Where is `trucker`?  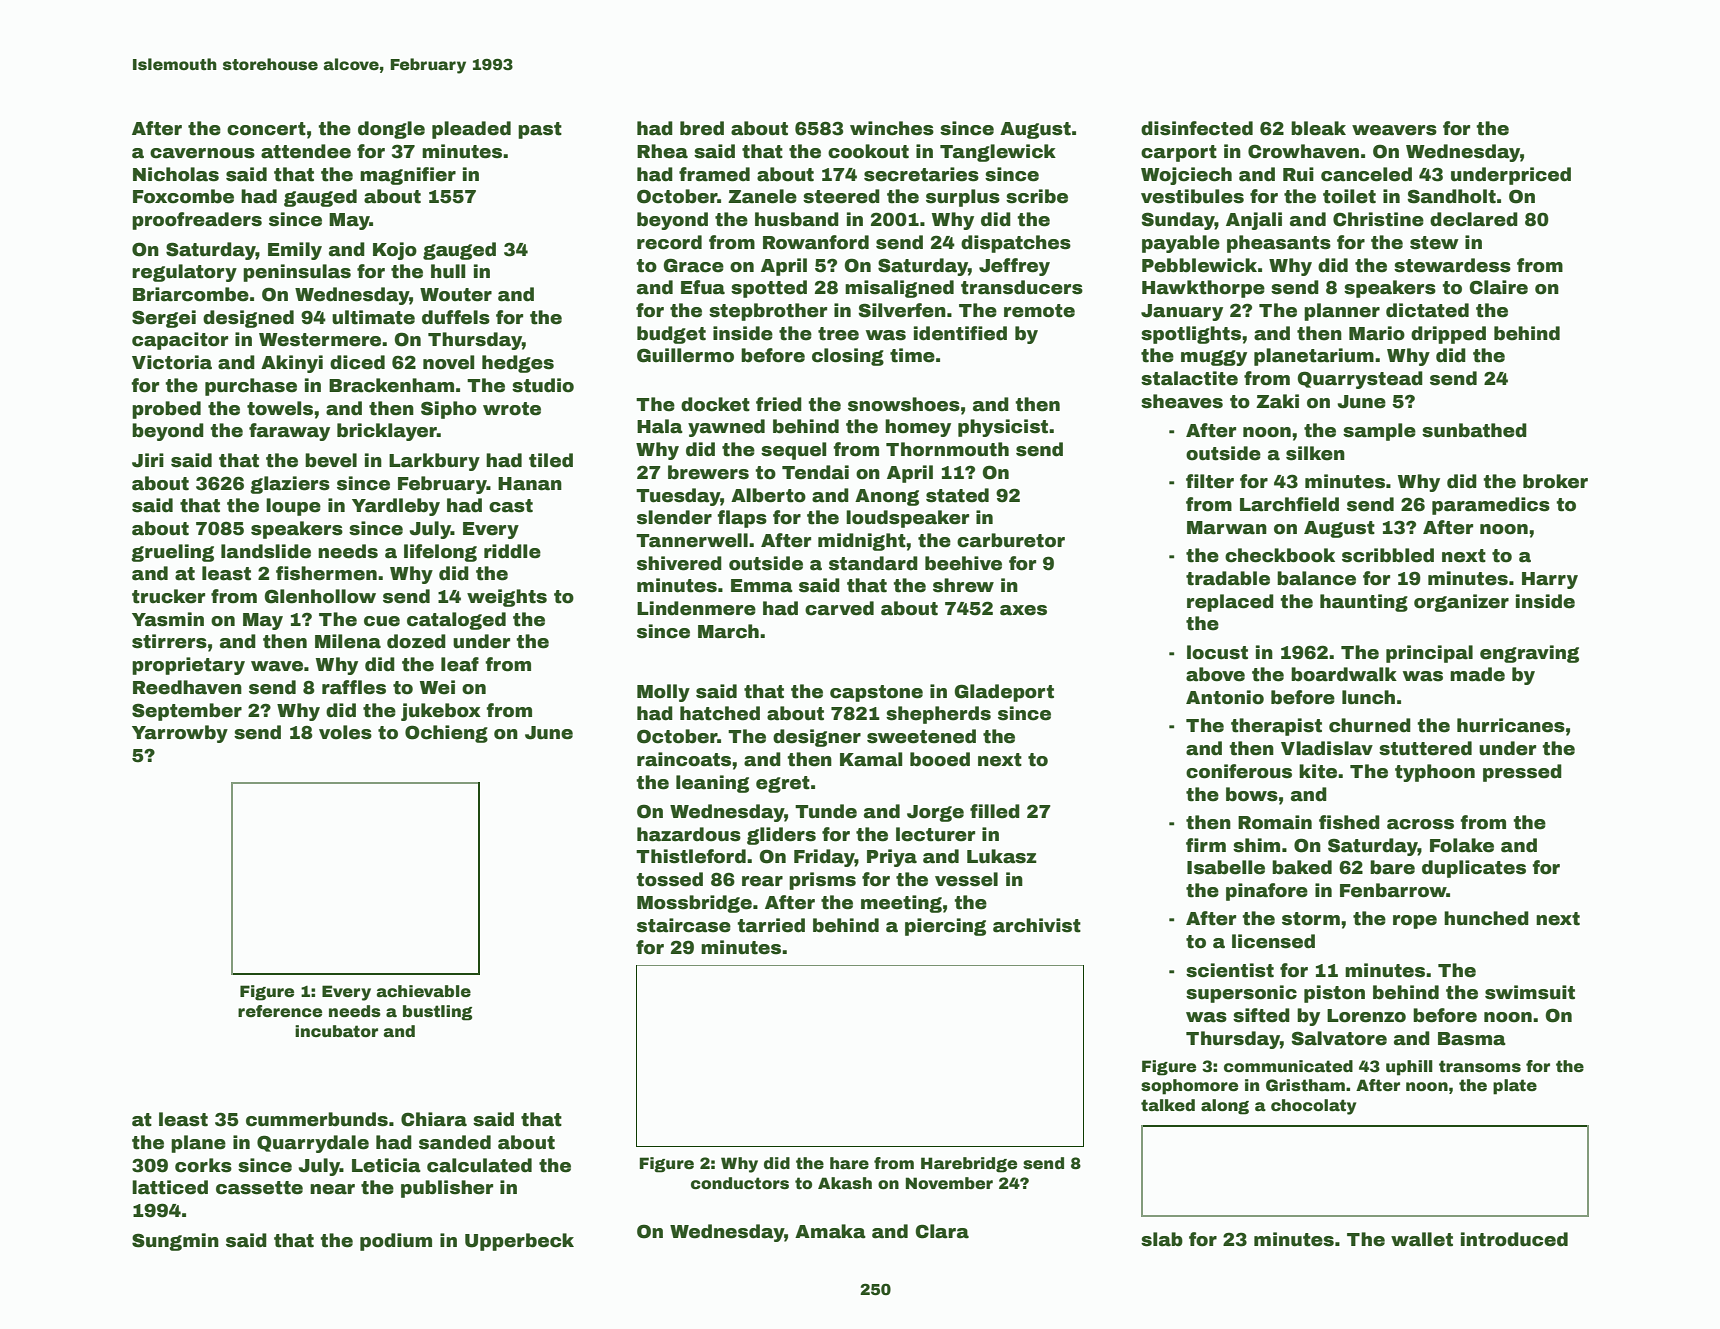 trucker is located at coordinates (168, 596).
